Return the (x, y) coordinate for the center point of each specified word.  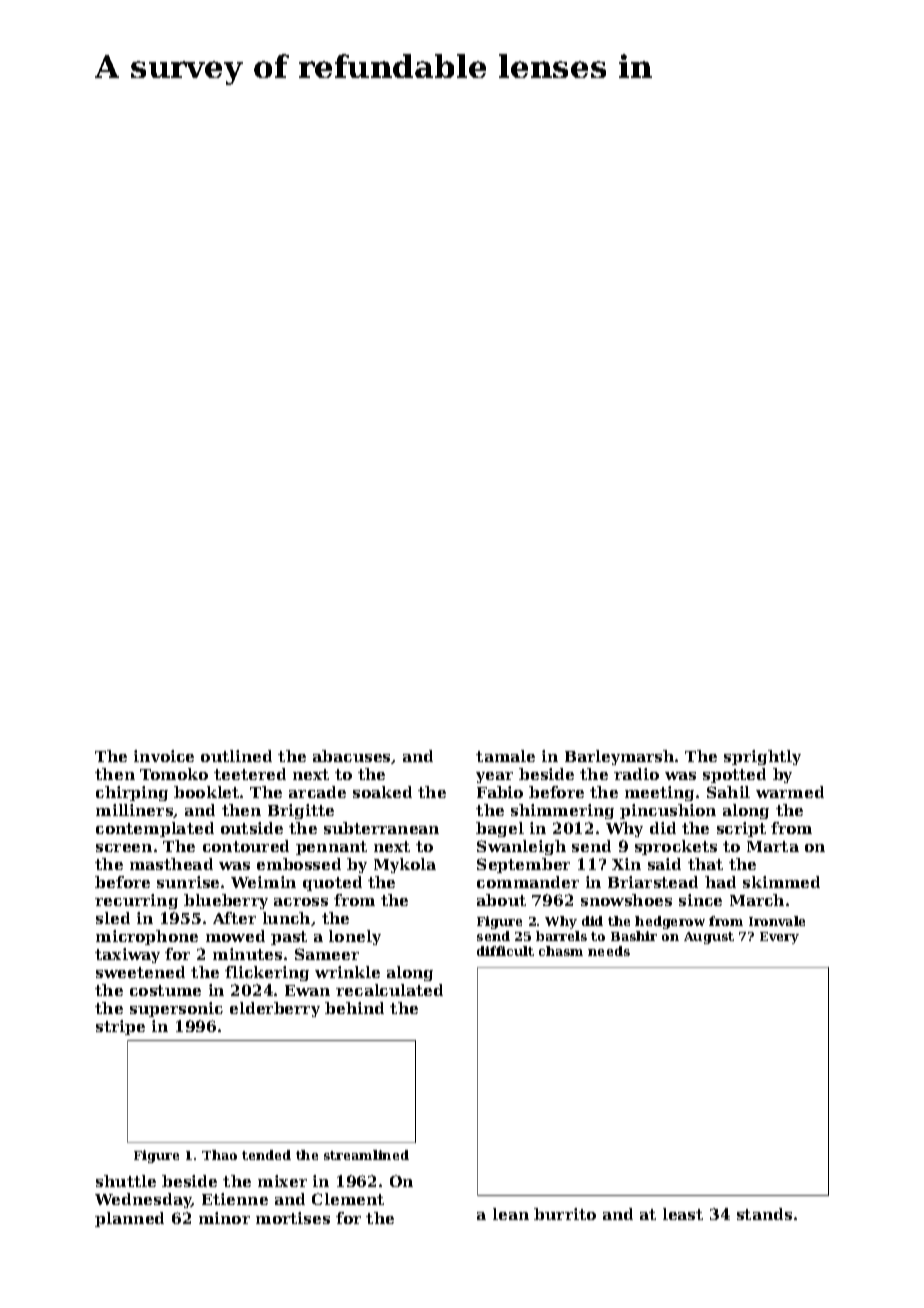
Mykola (405, 865)
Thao (219, 1155)
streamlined (366, 1155)
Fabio (500, 792)
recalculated (389, 990)
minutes (247, 954)
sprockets (676, 847)
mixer (282, 1181)
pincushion (668, 811)
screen (124, 848)
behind (354, 1008)
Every (779, 938)
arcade (317, 792)
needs (609, 951)
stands (764, 1214)
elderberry (275, 1009)
